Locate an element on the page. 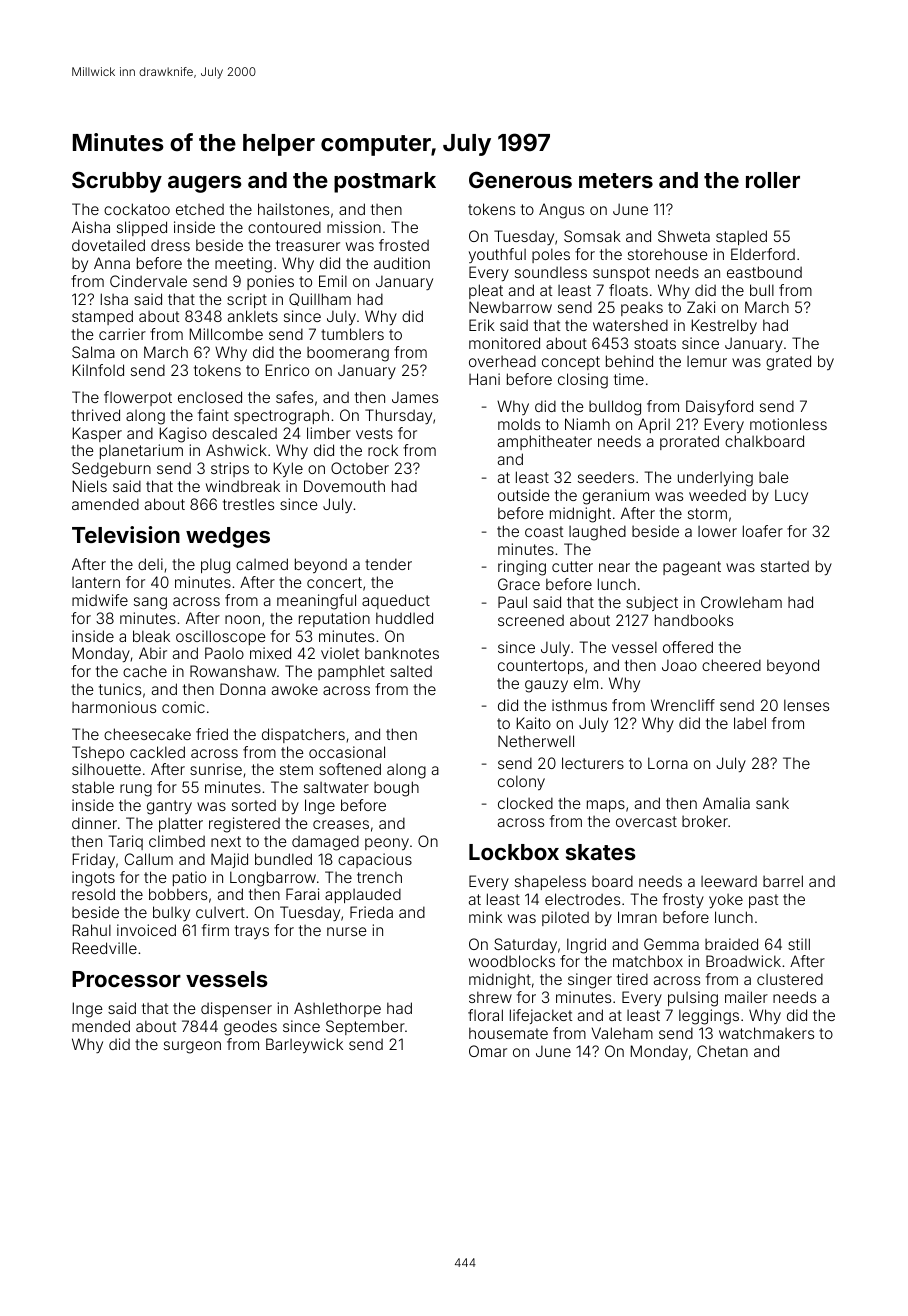 The width and height of the image is (908, 1316). mixed is located at coordinates (270, 653).
